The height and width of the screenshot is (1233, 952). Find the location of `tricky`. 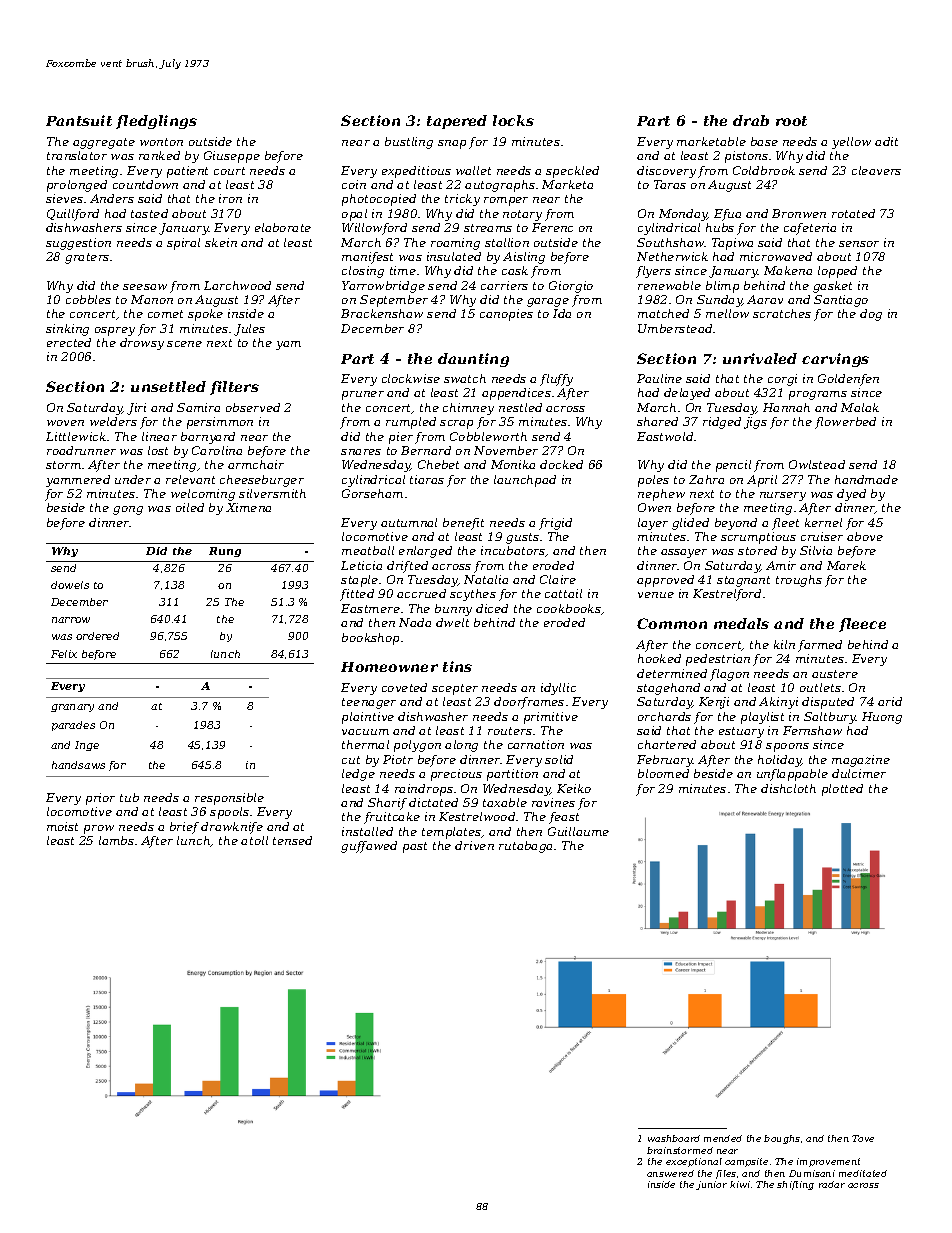

tricky is located at coordinates (462, 200).
